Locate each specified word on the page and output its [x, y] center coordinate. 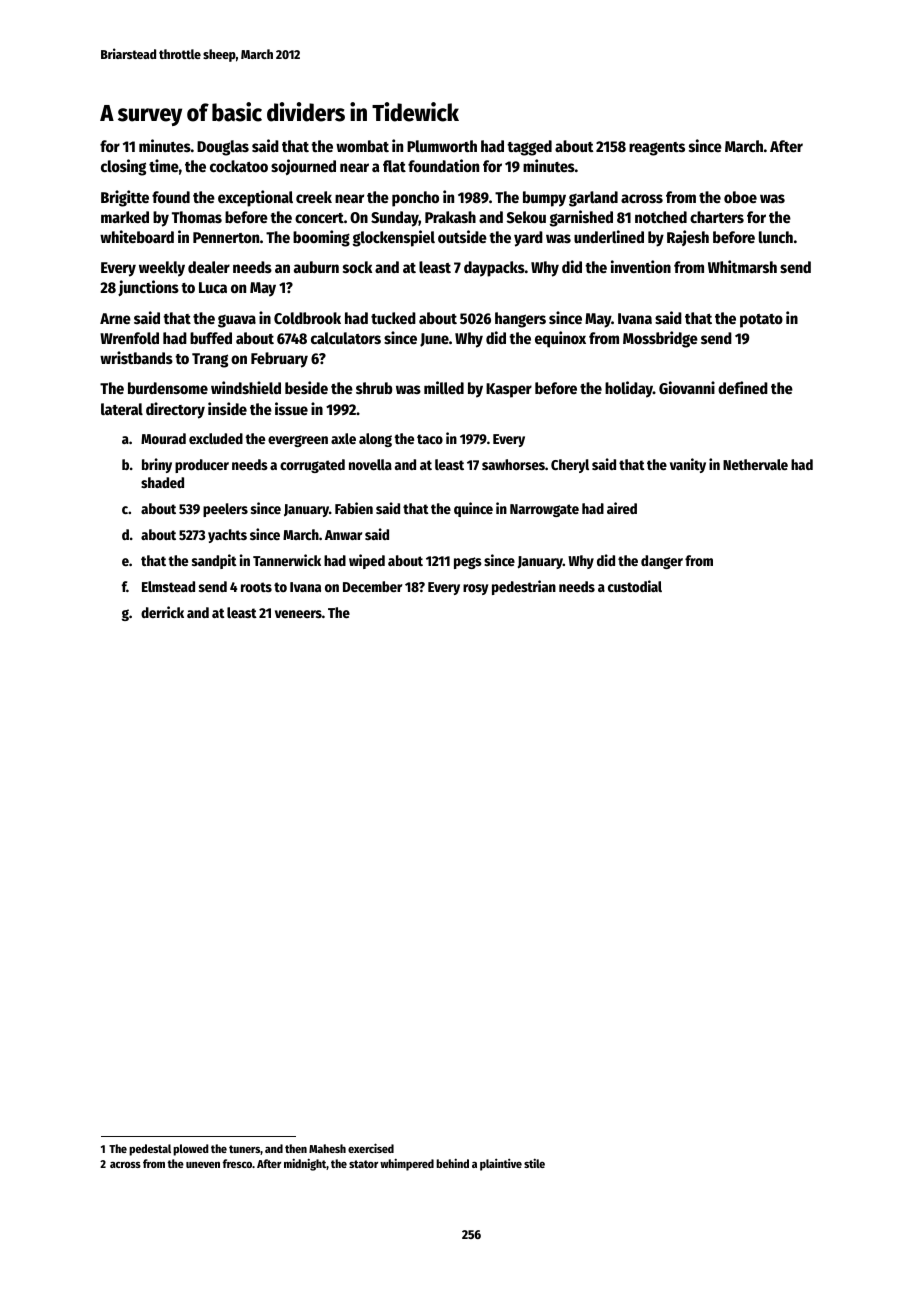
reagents [657, 149]
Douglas [223, 148]
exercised [371, 1148]
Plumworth [442, 146]
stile [534, 1163]
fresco [237, 1163]
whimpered [407, 1164]
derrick [162, 612]
